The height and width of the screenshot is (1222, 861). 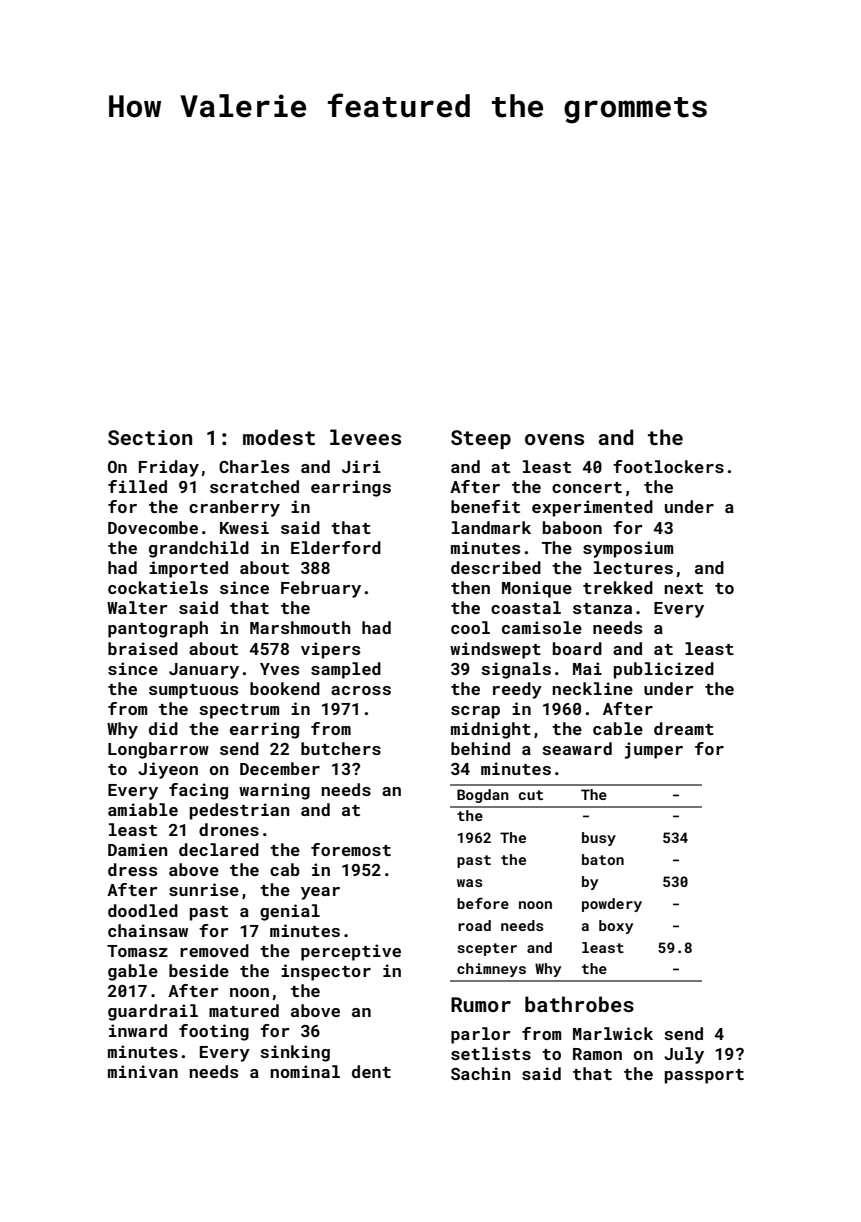 What do you see at coordinates (361, 690) in the screenshot?
I see `across` at bounding box center [361, 690].
